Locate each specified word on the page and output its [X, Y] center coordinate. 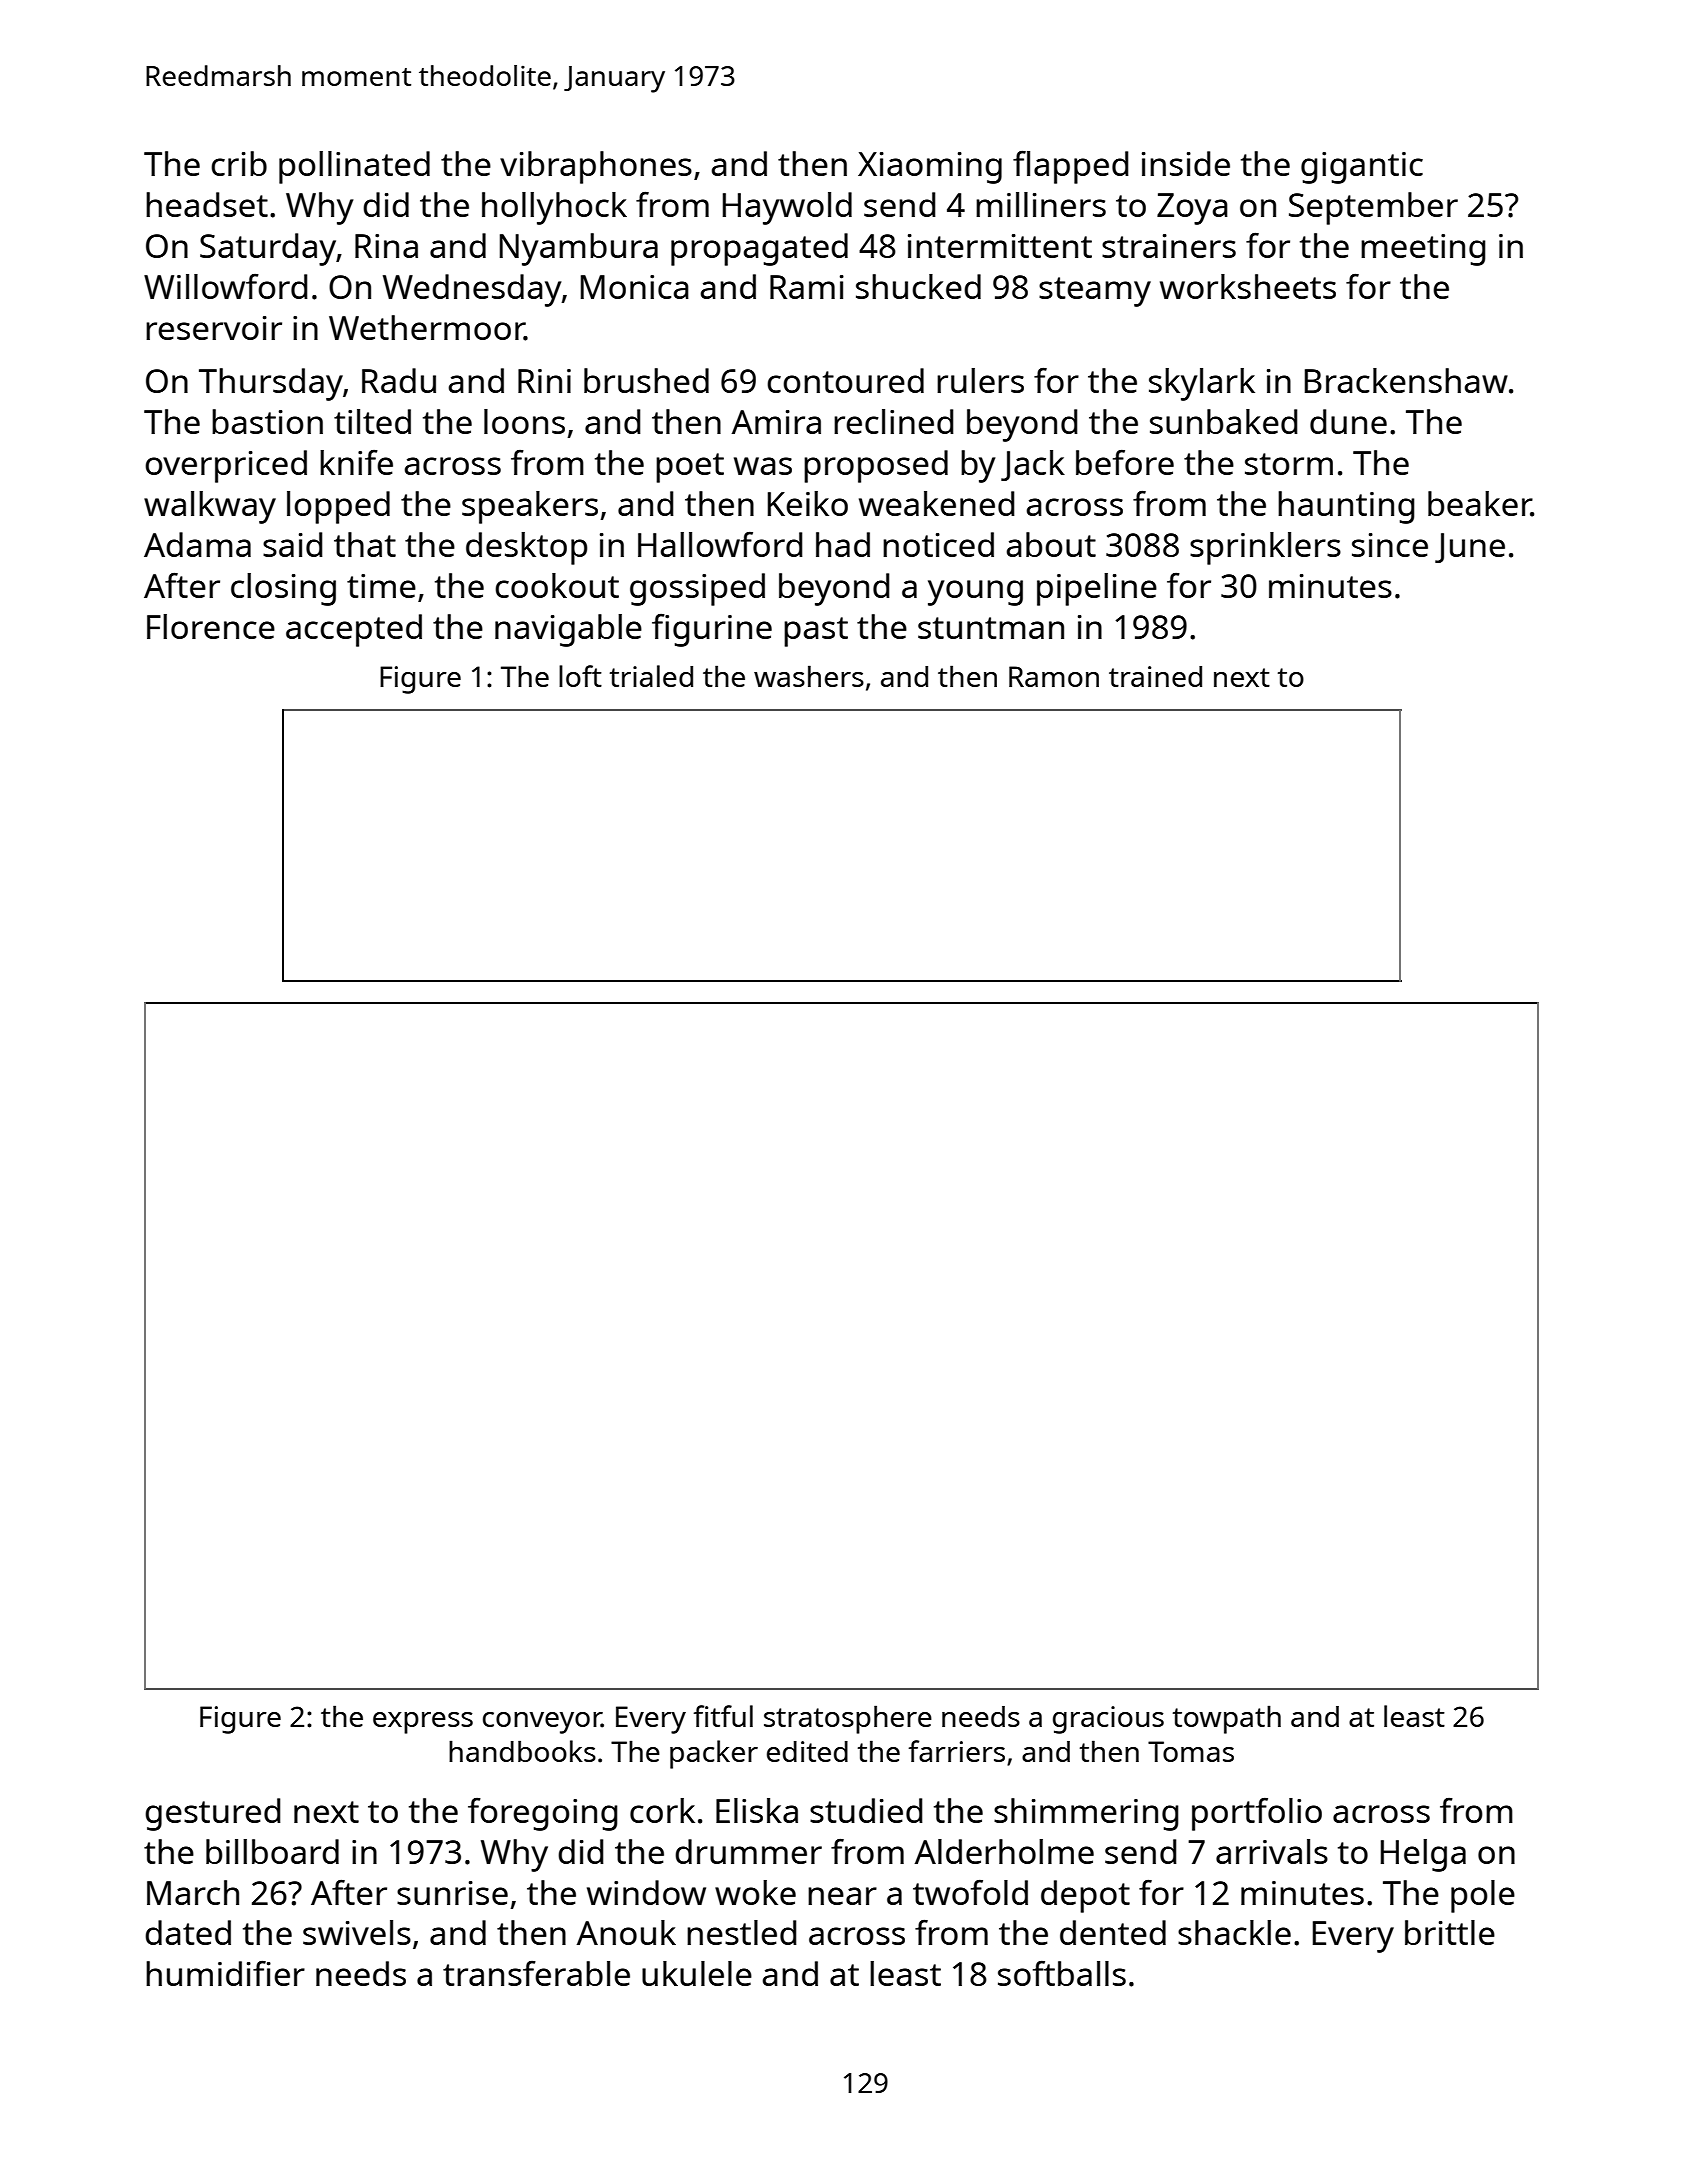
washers [809, 676]
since [1390, 545]
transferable [536, 1973]
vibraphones [596, 167]
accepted [354, 630]
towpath [1227, 1719]
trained [1155, 676]
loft [580, 676]
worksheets [1248, 286]
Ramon [1054, 676]
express [423, 1723]
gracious [1108, 1720]
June [1470, 548]
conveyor [542, 1723]
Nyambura [579, 249]
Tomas [1191, 1751]
